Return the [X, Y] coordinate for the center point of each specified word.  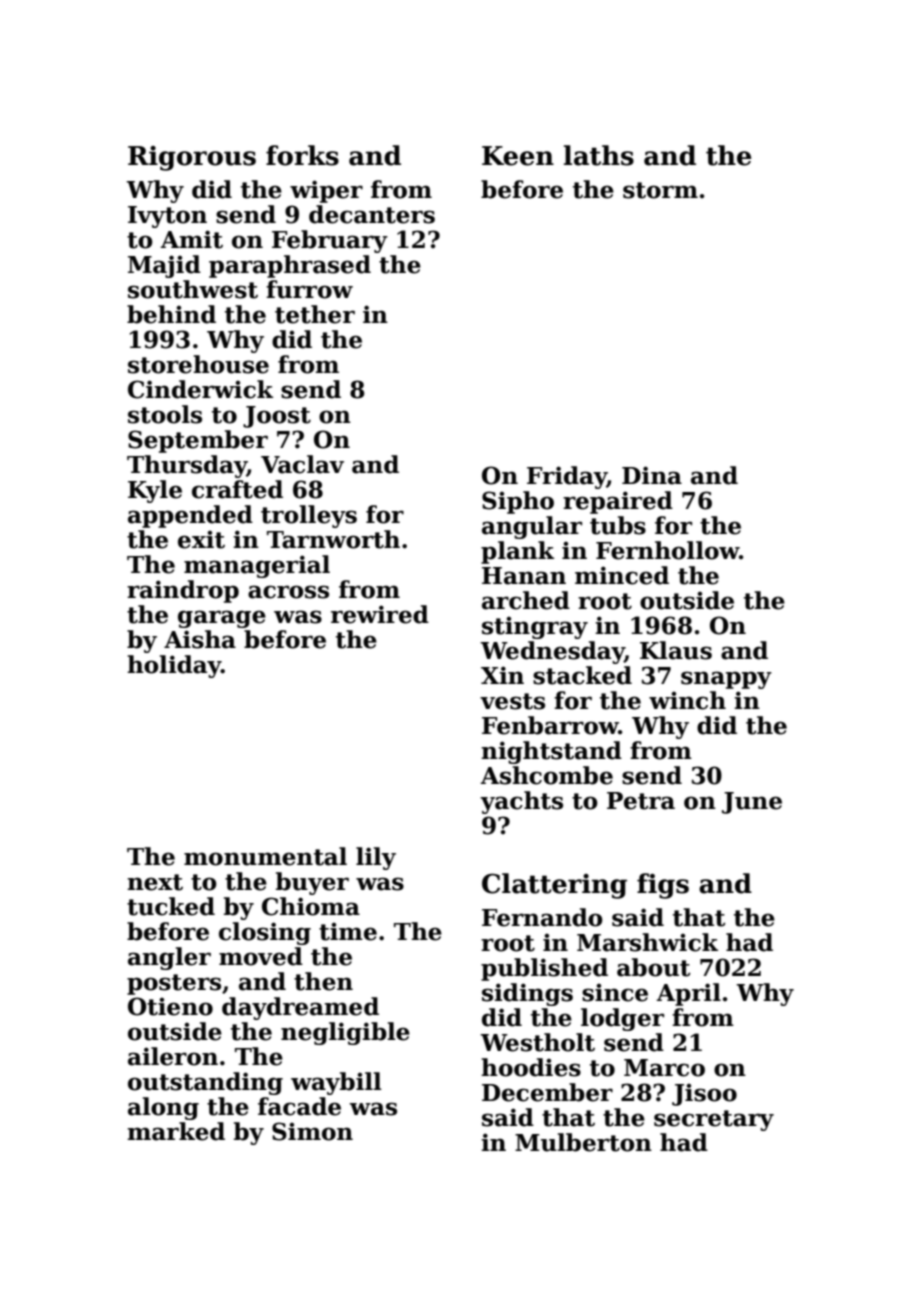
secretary [714, 1120]
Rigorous [192, 158]
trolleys [309, 516]
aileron [173, 1056]
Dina [652, 475]
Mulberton [583, 1142]
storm [660, 190]
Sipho [518, 502]
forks [302, 155]
